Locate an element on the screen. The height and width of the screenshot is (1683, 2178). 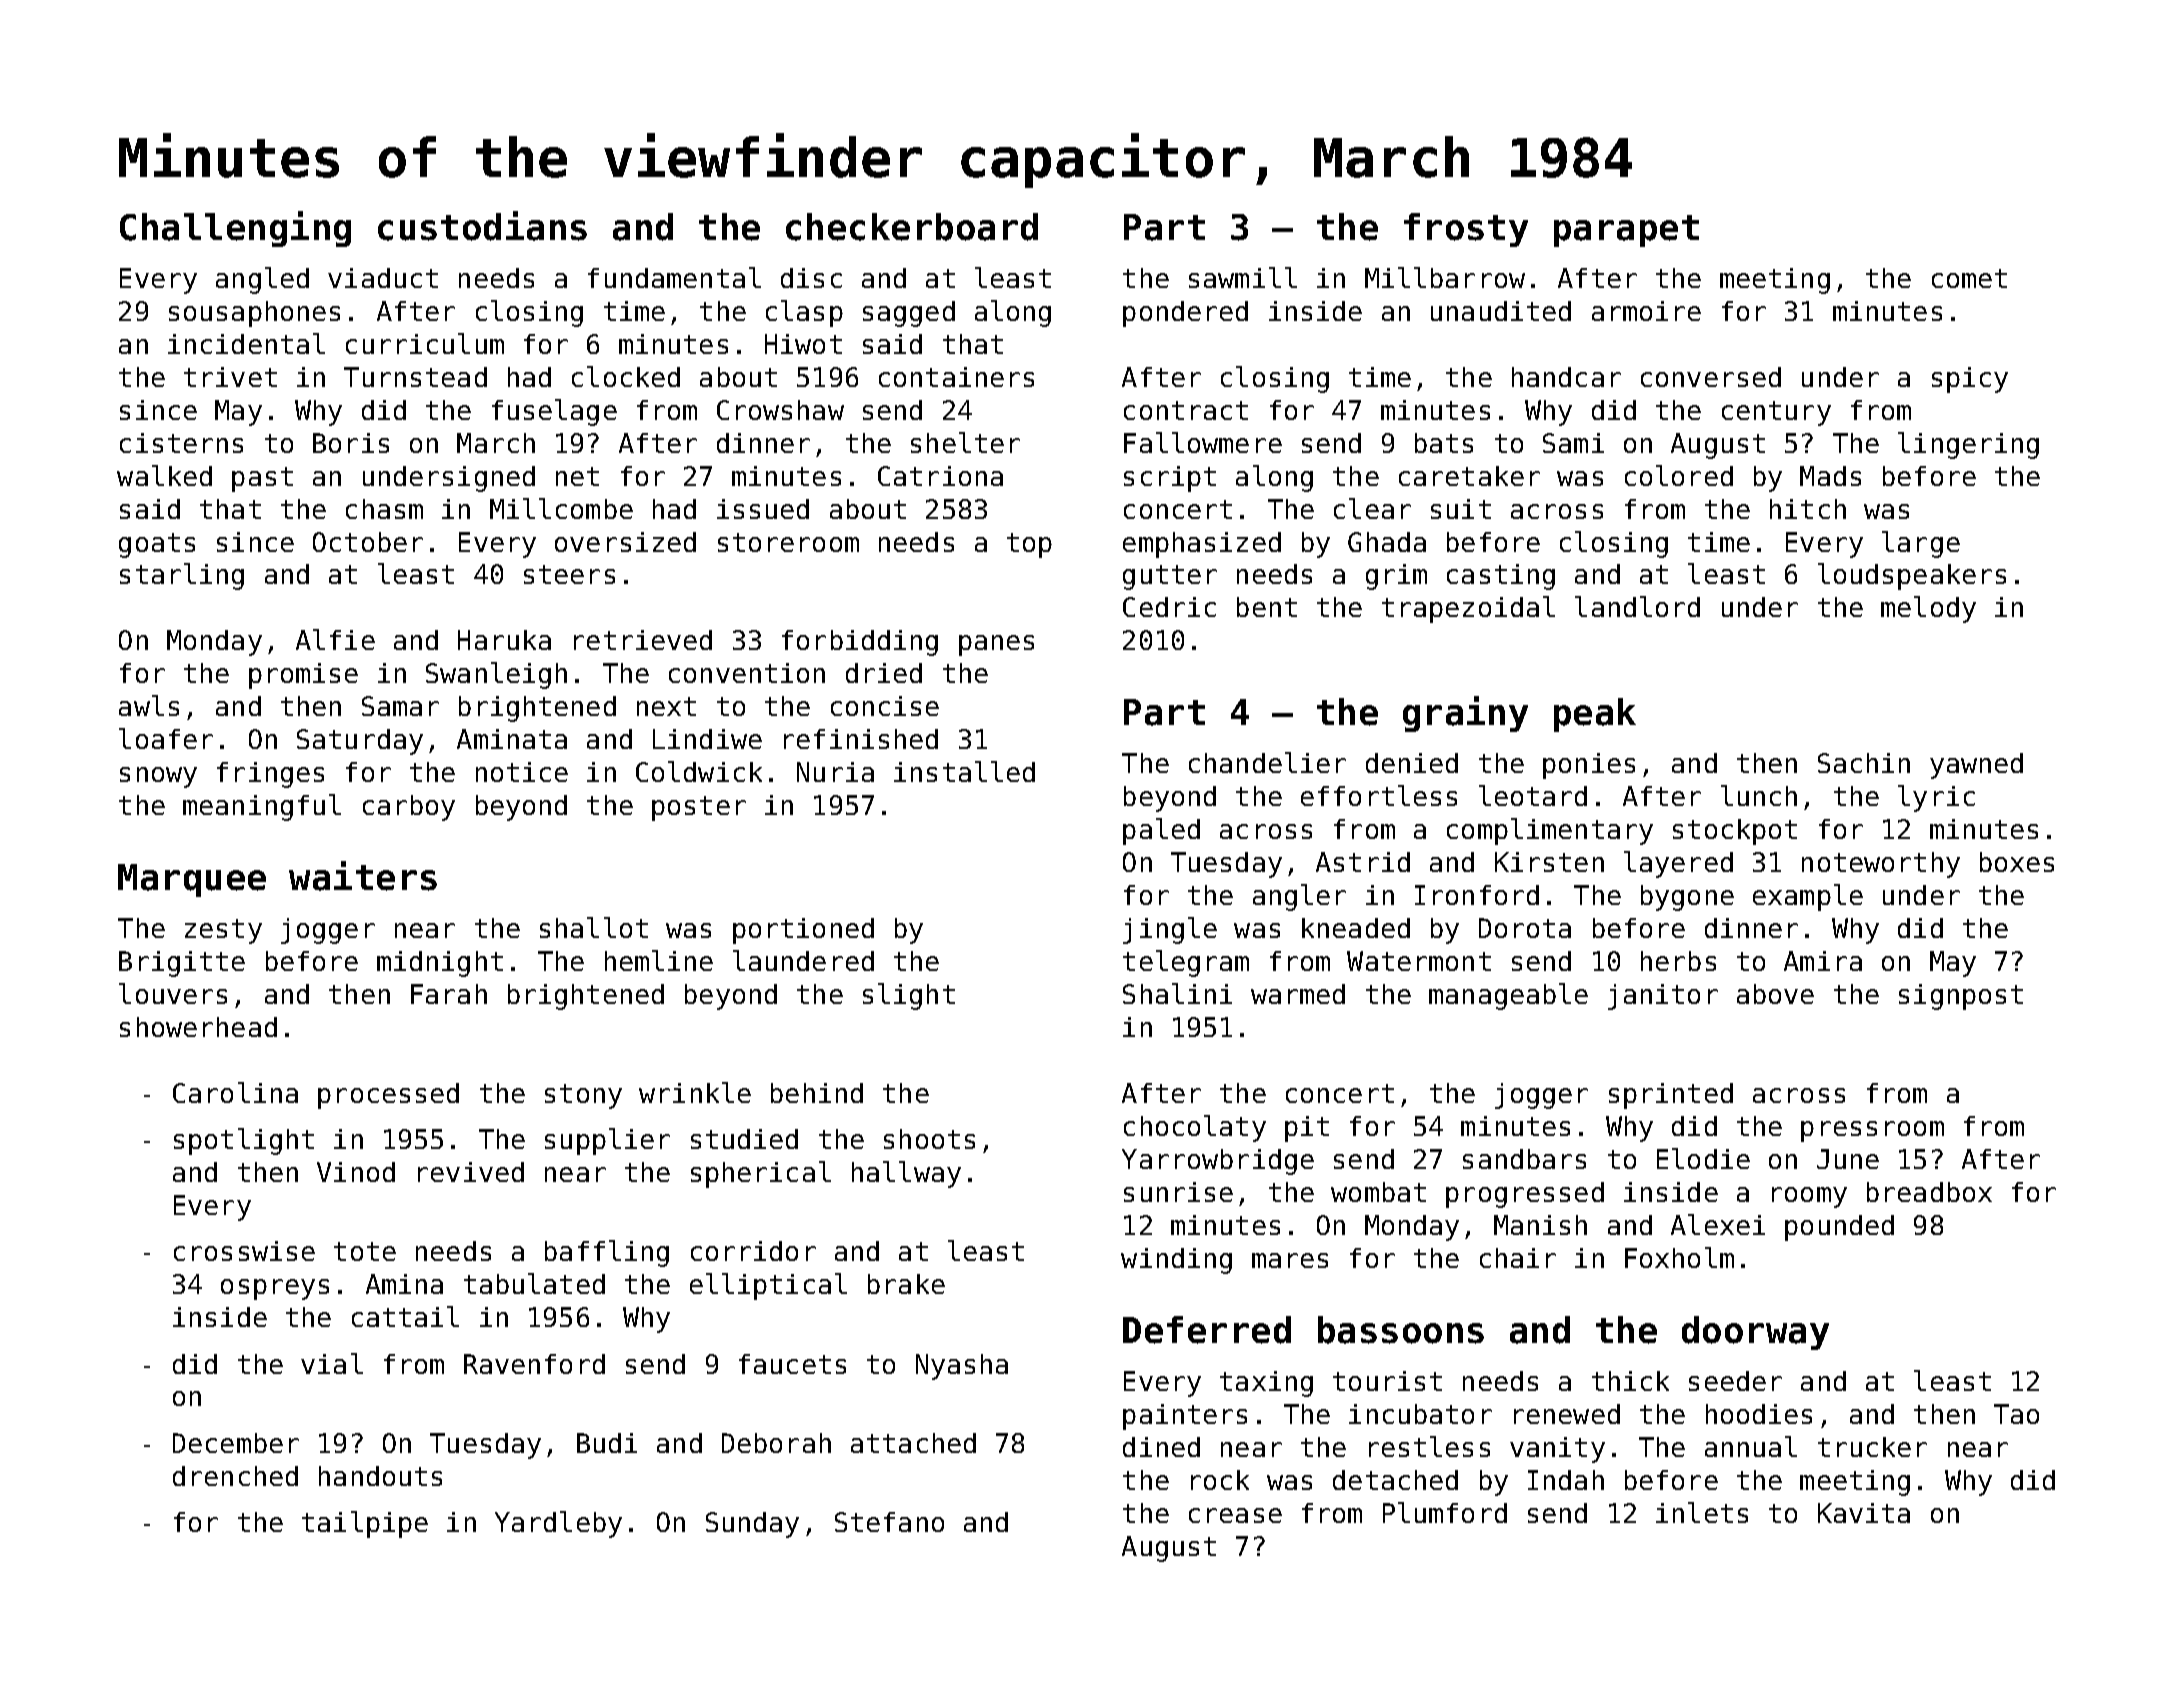
emphasized is located at coordinates (1202, 545).
